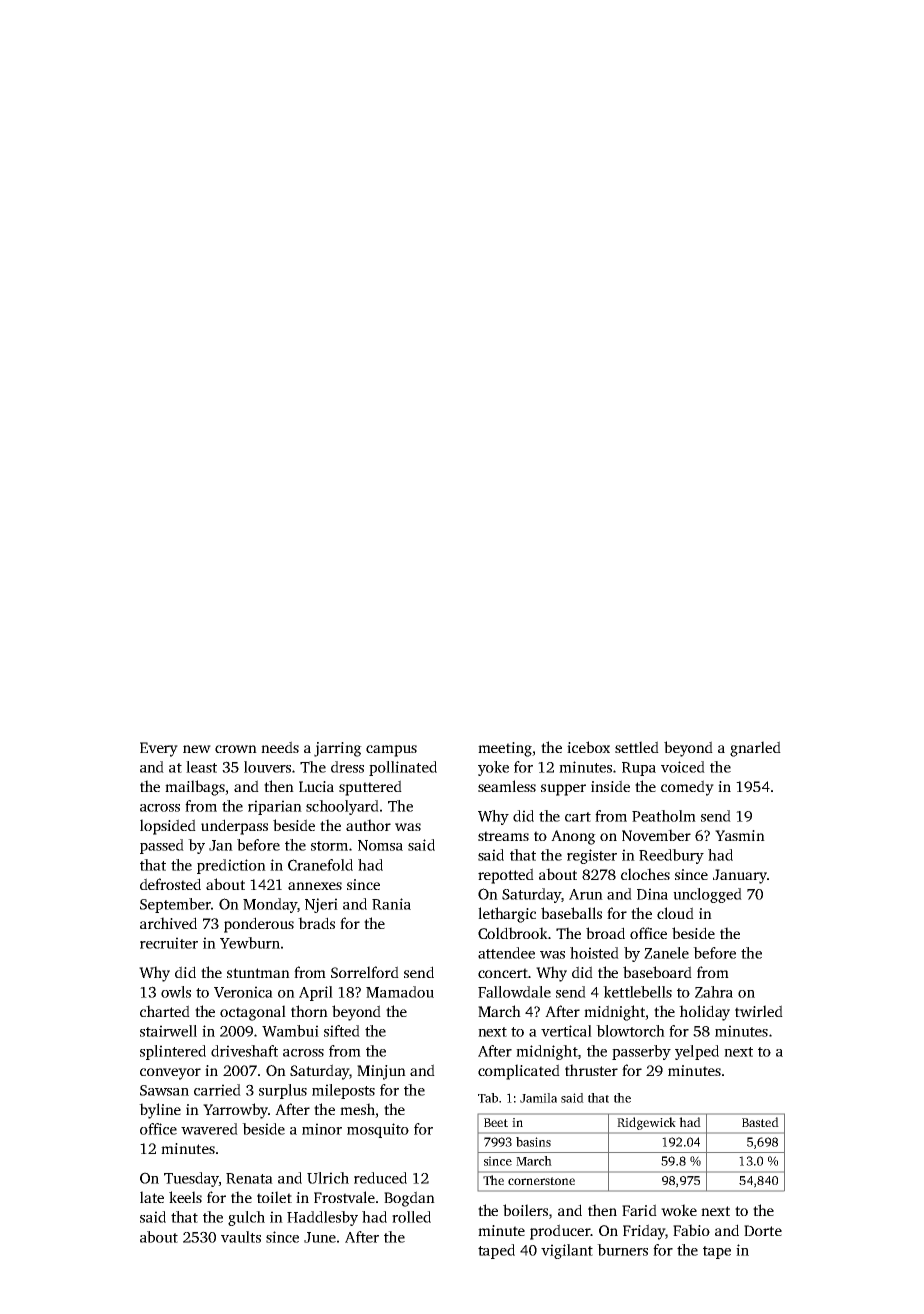 This screenshot has height=1314, width=924. Describe the element at coordinates (322, 1218) in the screenshot. I see `Haddlesby` at that location.
